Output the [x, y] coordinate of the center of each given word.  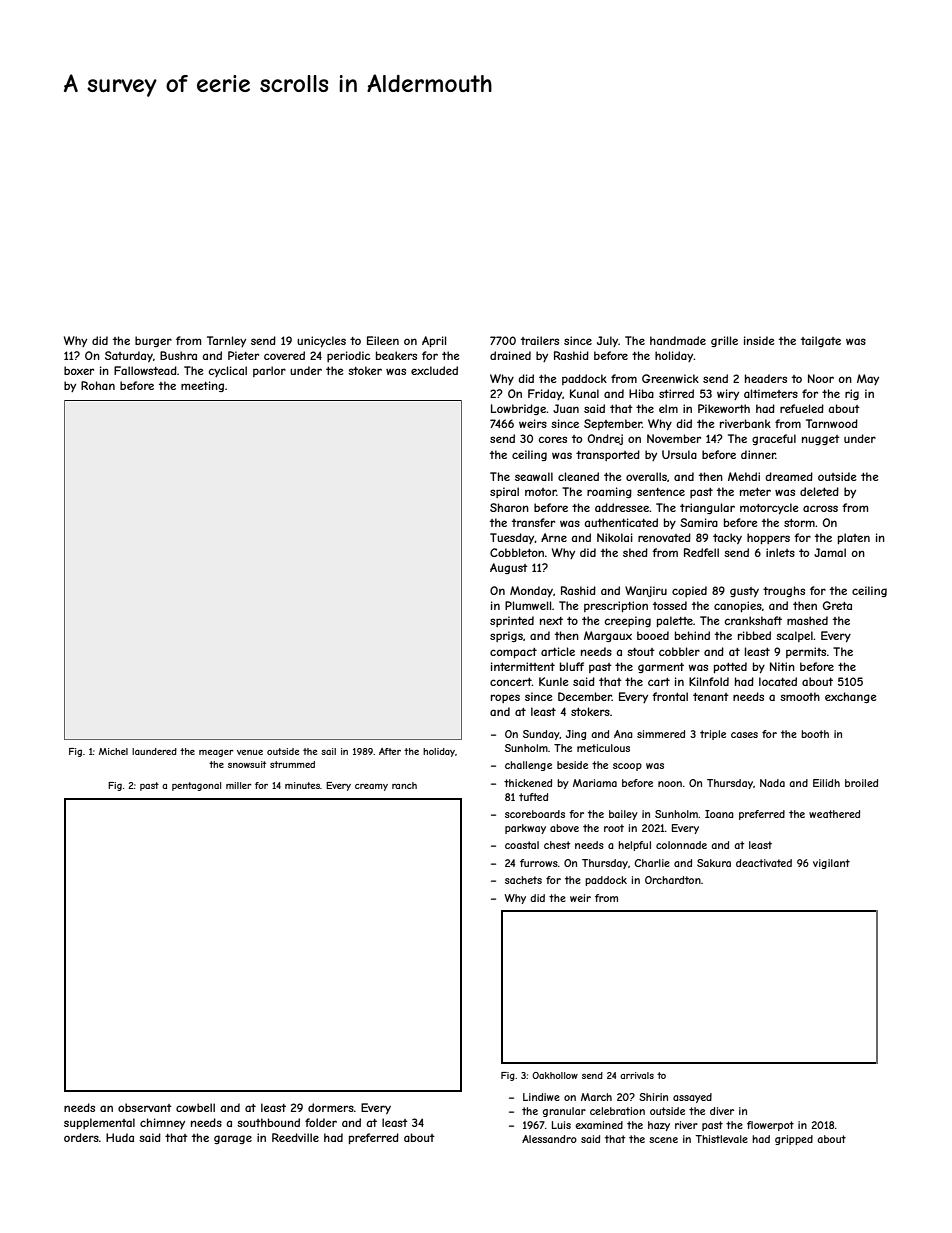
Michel [113, 751]
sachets [523, 880]
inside [759, 340]
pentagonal [196, 786]
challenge [528, 766]
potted [730, 667]
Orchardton [673, 880]
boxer [79, 370]
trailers [540, 340]
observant [145, 1107]
